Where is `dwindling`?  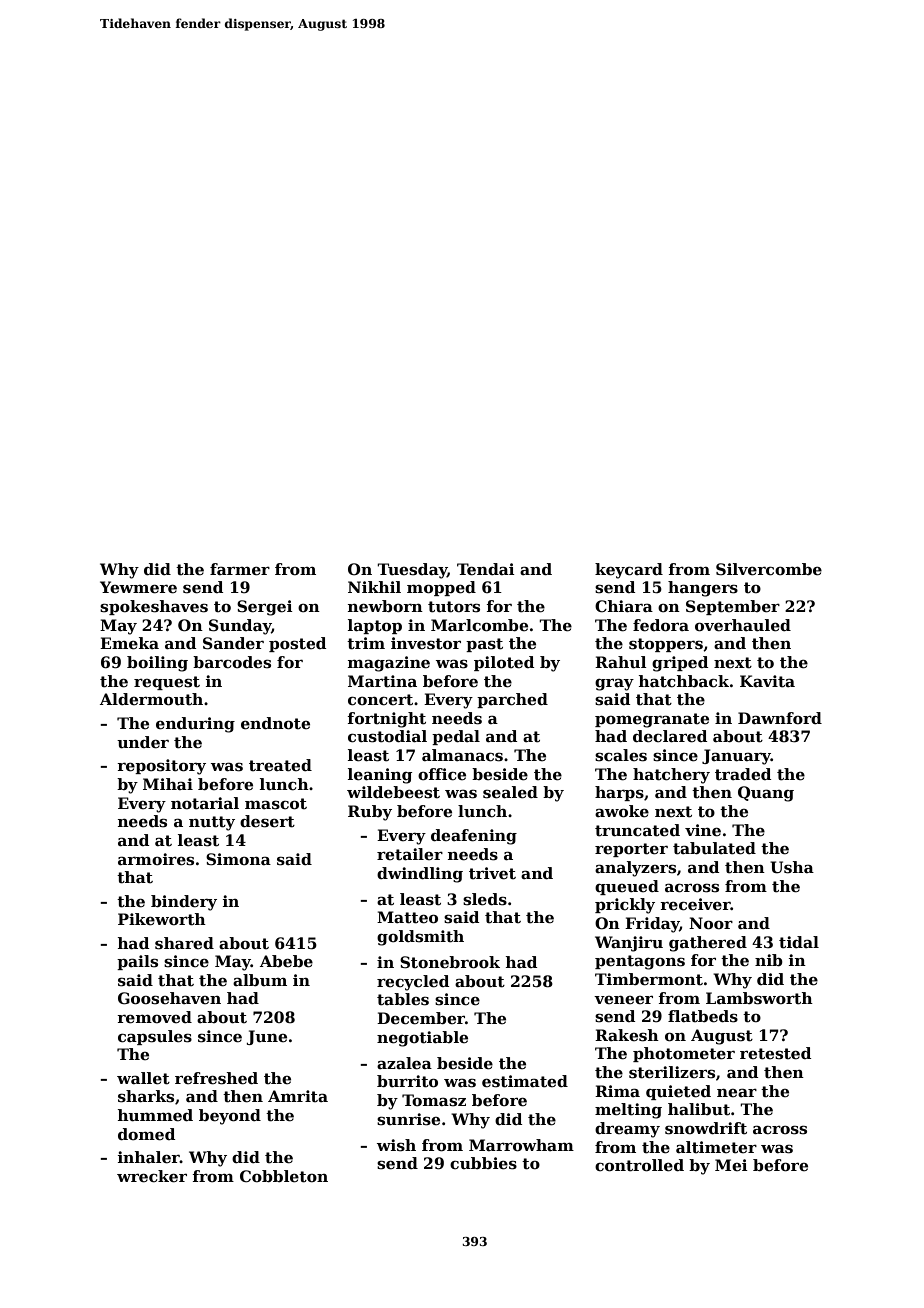 dwindling is located at coordinates (420, 875).
